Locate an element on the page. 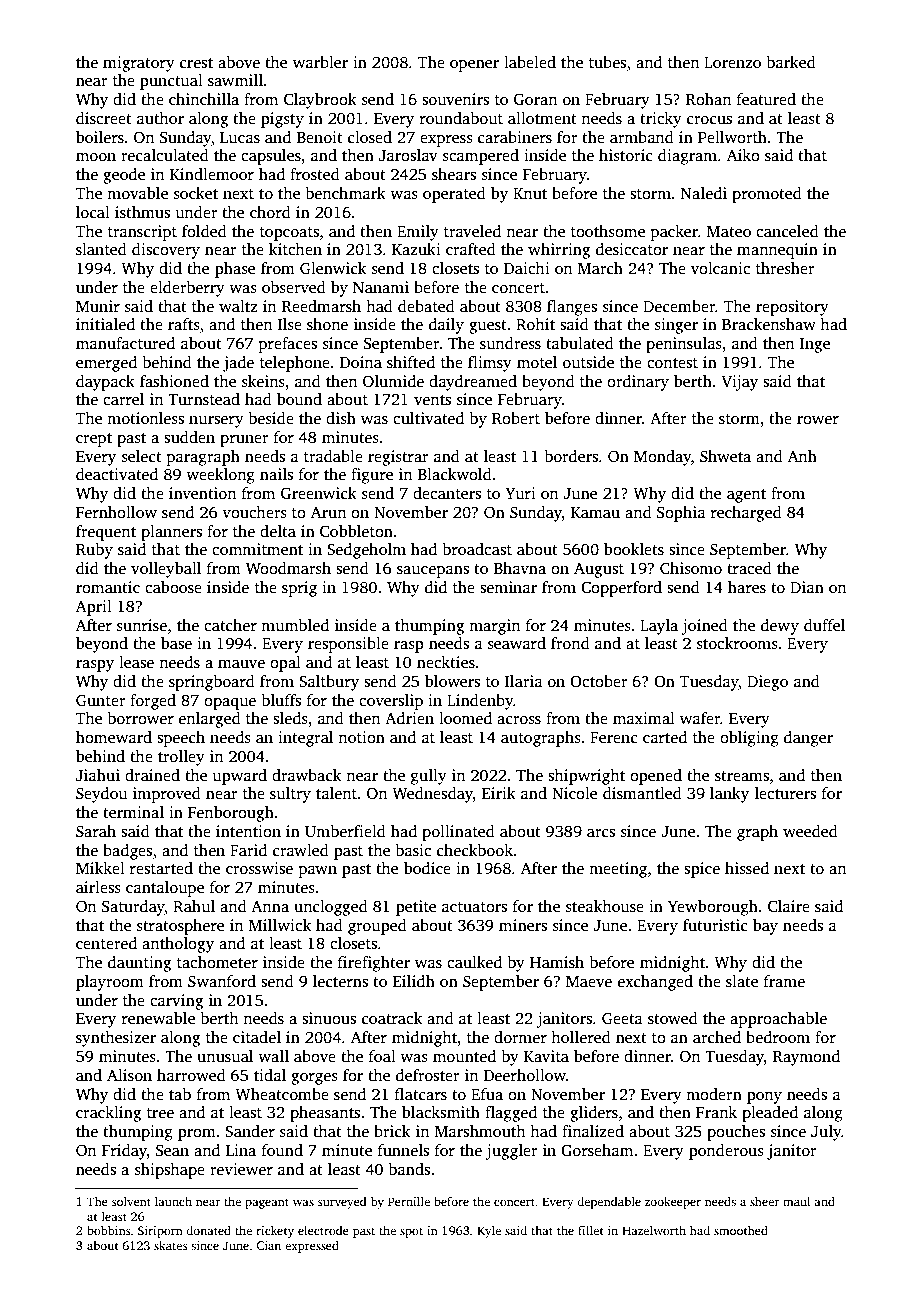  barked is located at coordinates (791, 62).
